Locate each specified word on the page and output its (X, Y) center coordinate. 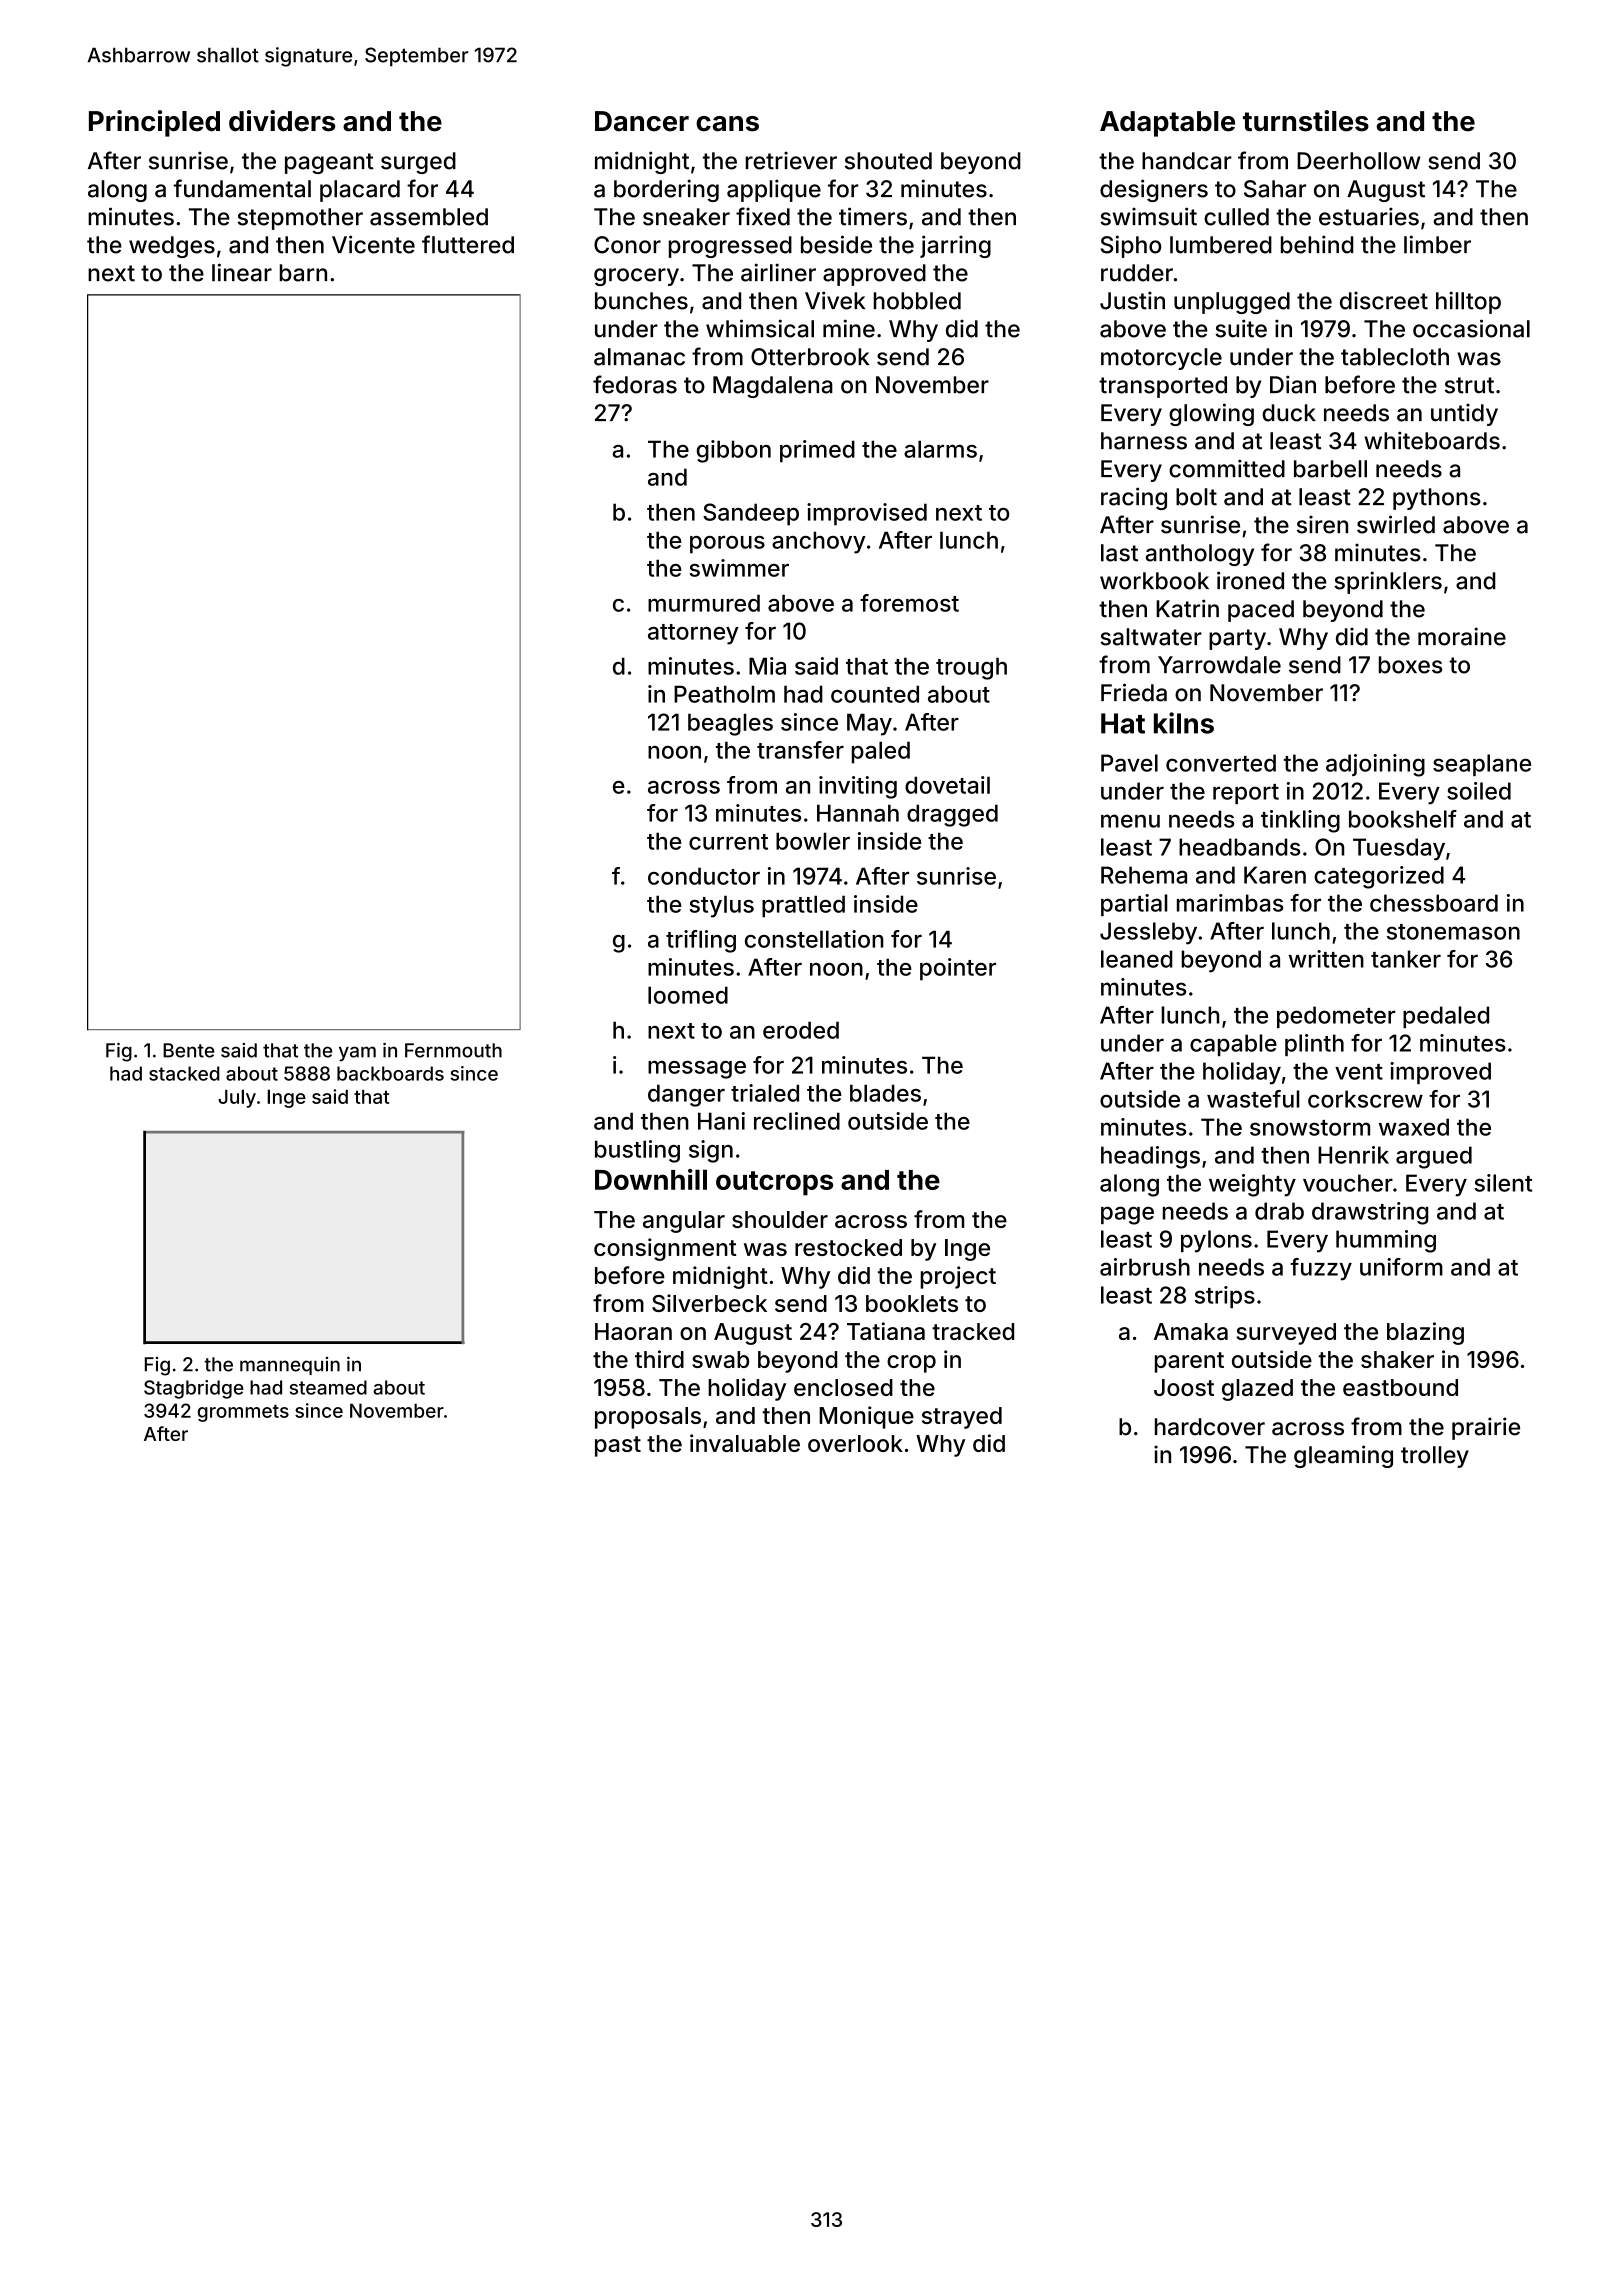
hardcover (1210, 1427)
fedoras (635, 384)
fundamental (242, 188)
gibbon (734, 451)
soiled (1479, 791)
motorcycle (1161, 359)
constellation (814, 939)
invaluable (745, 1443)
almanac (639, 357)
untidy (1464, 415)
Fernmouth (453, 1050)
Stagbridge (194, 1389)
